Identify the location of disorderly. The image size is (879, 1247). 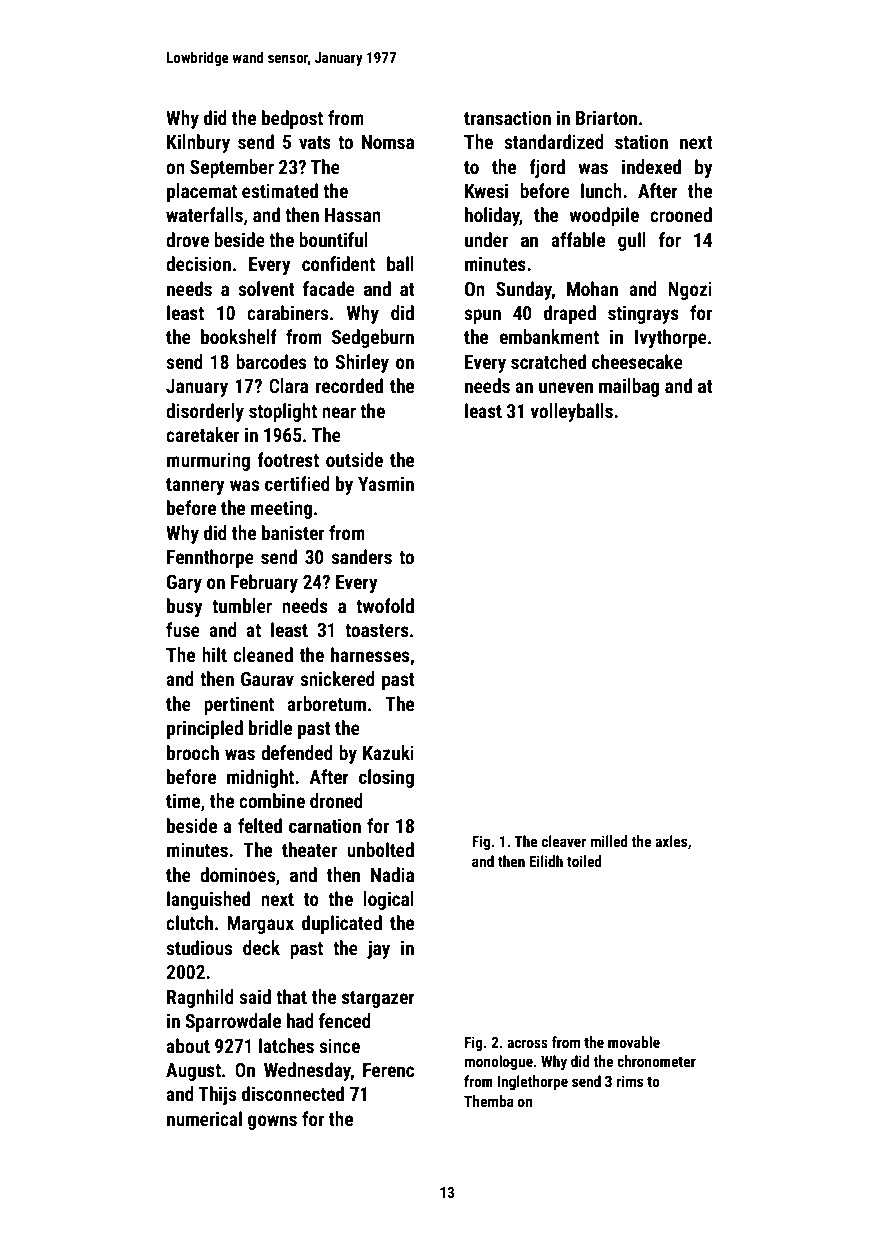
(205, 412).
